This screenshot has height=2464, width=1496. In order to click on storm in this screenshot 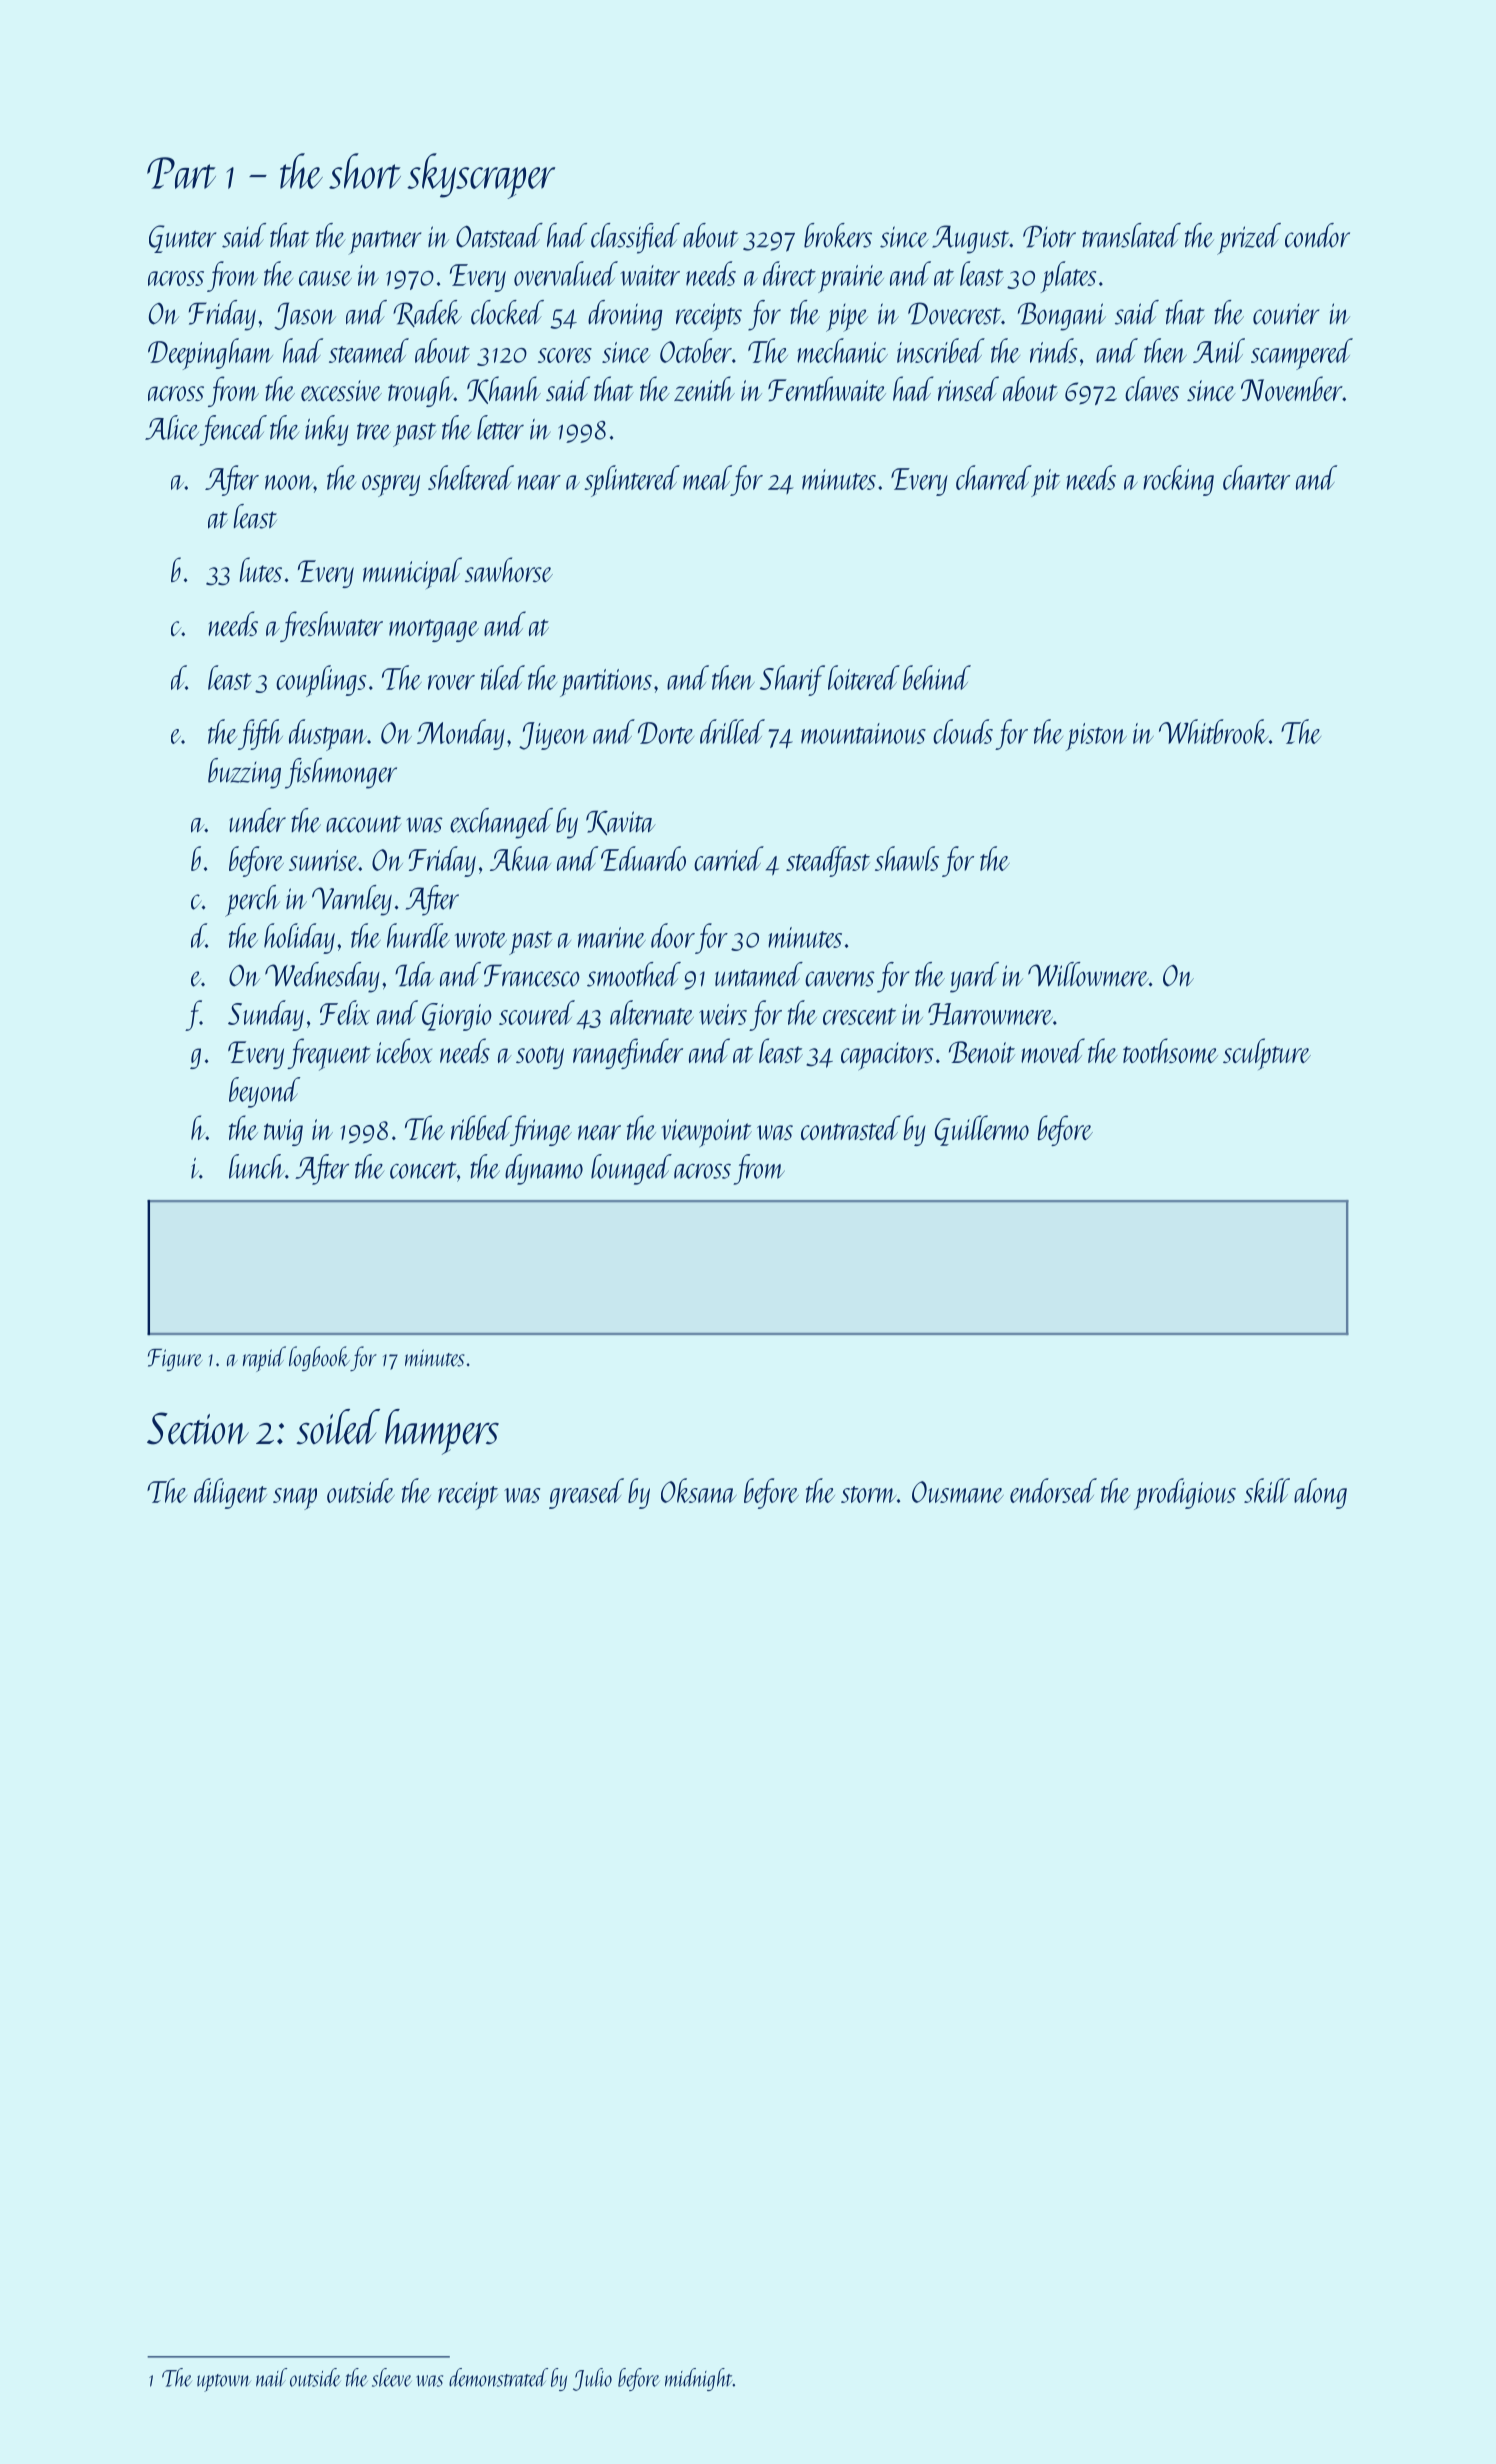, I will do `click(868, 1494)`.
